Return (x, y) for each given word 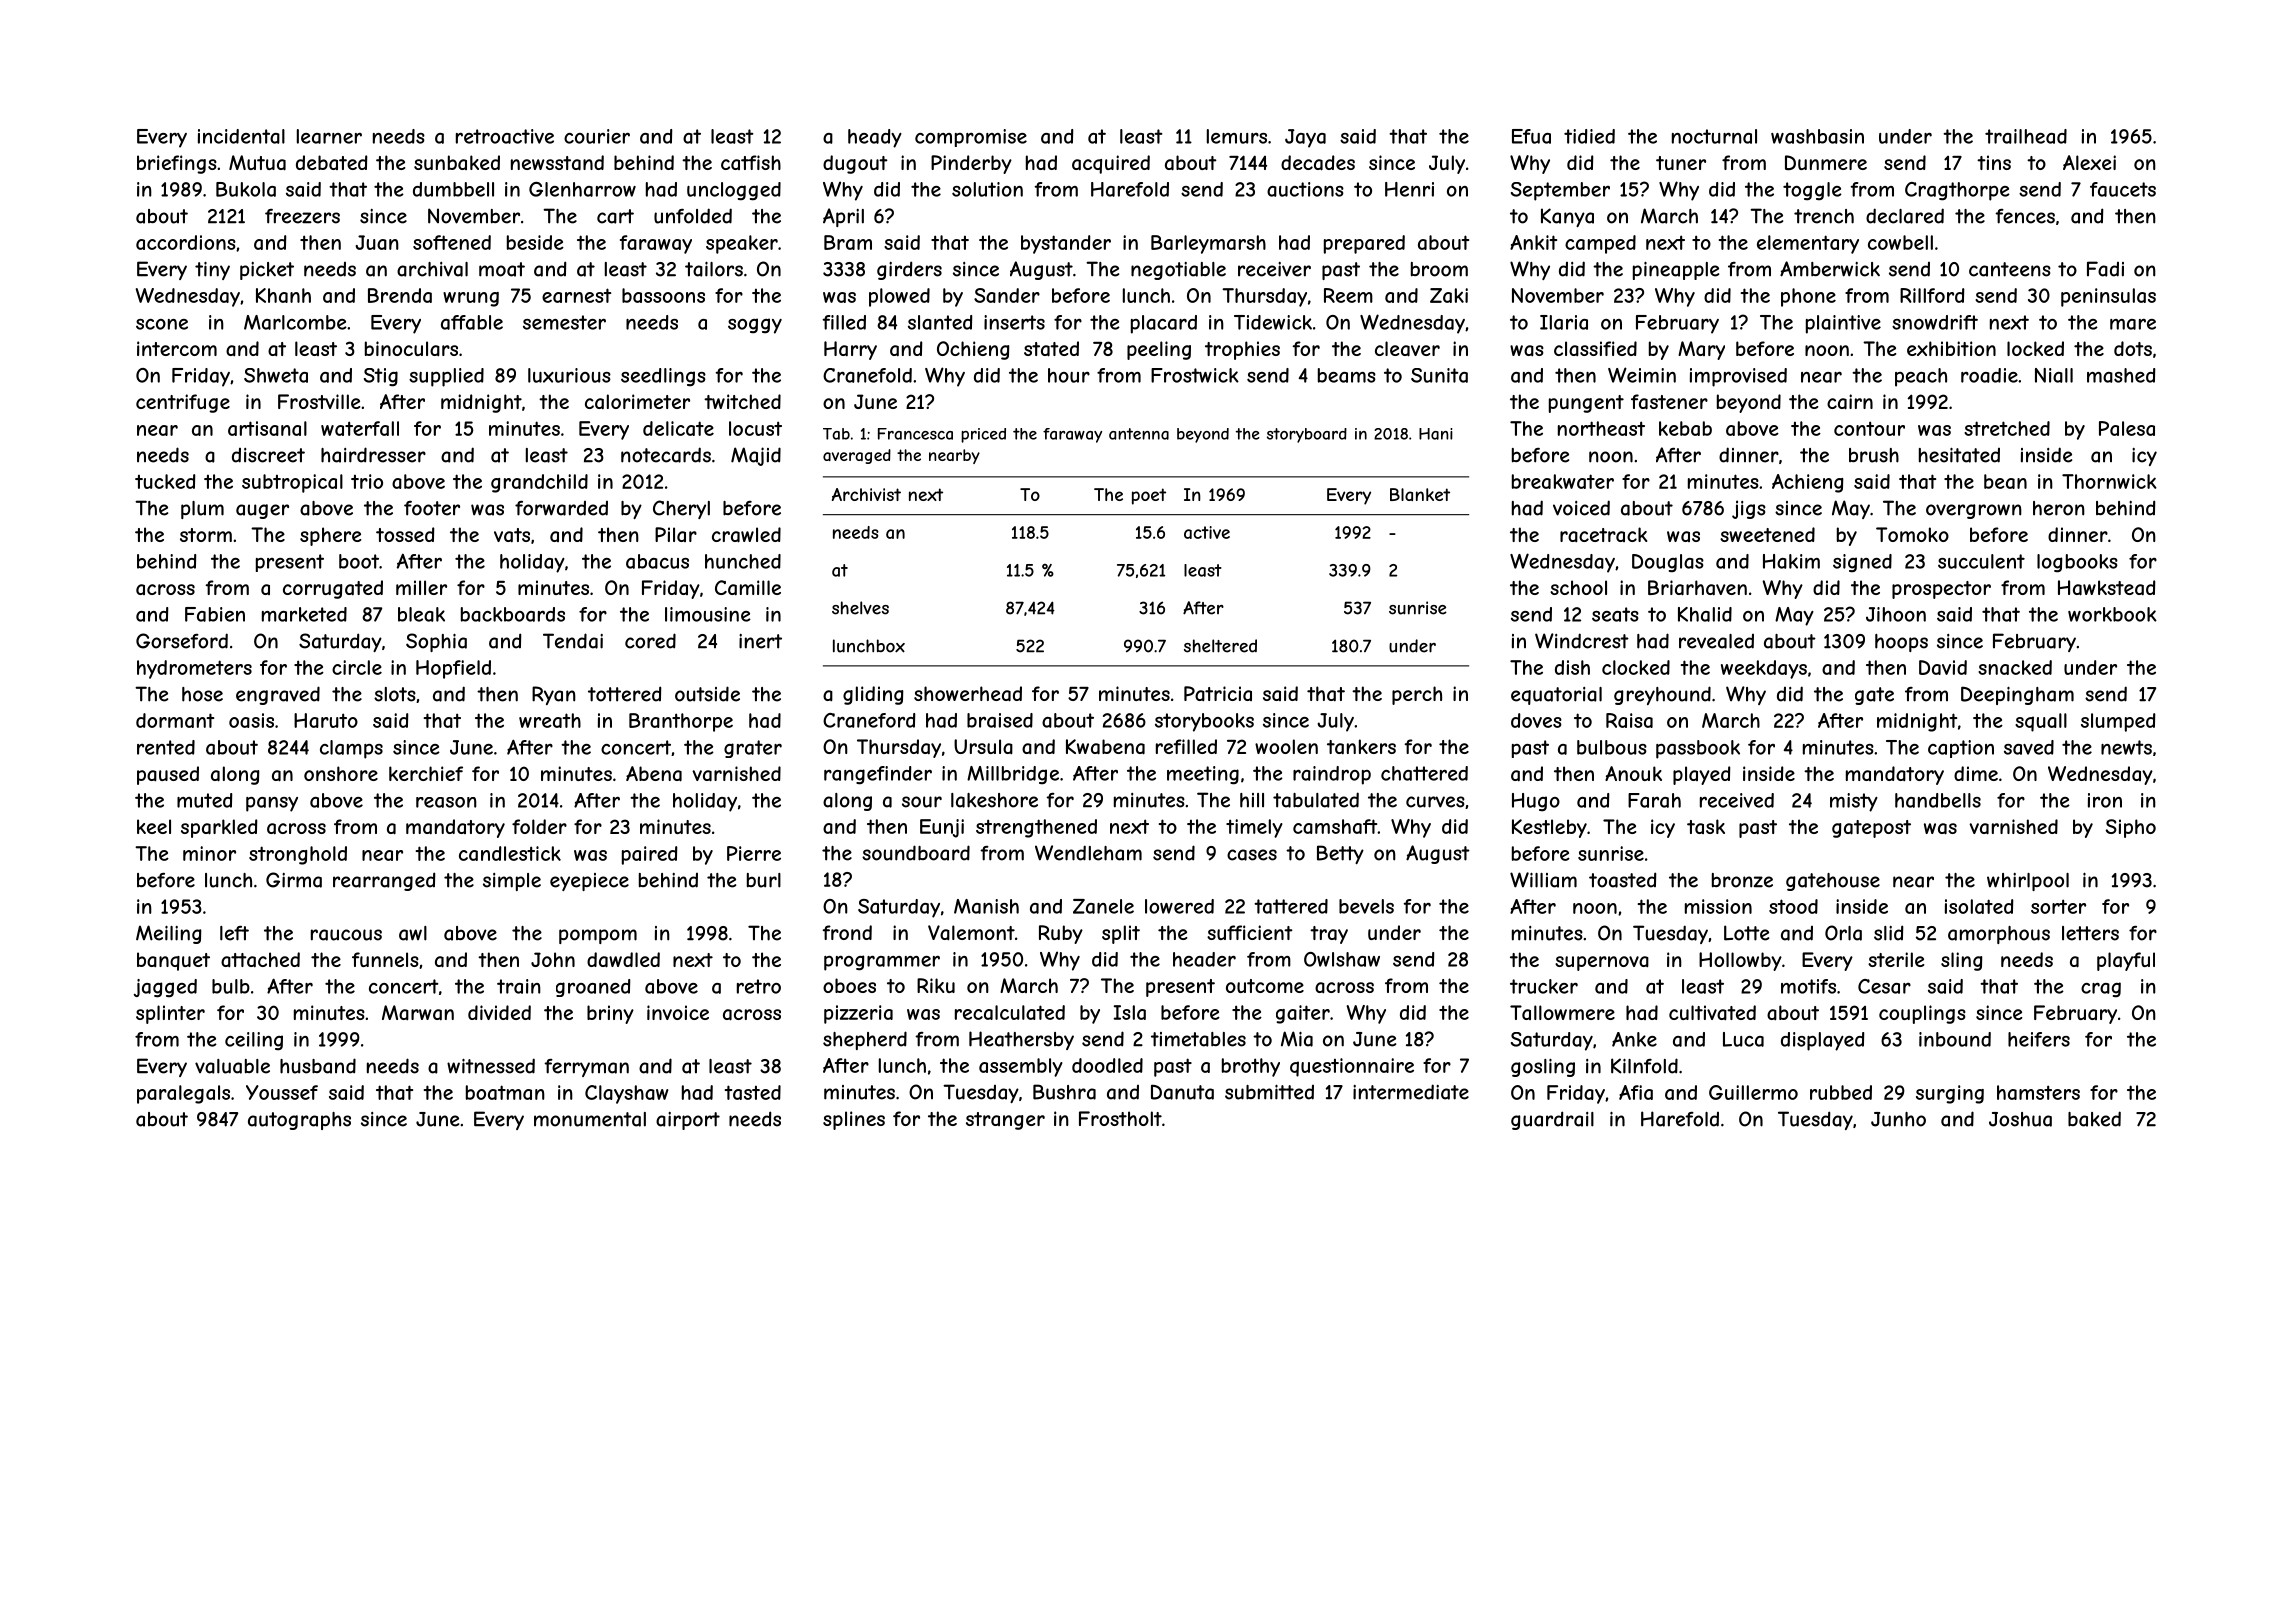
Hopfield (453, 669)
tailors (714, 269)
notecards (666, 455)
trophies (1242, 350)
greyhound (1662, 695)
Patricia (1218, 693)
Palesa (2127, 428)
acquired (1111, 164)
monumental (590, 1119)
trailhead (2026, 136)
